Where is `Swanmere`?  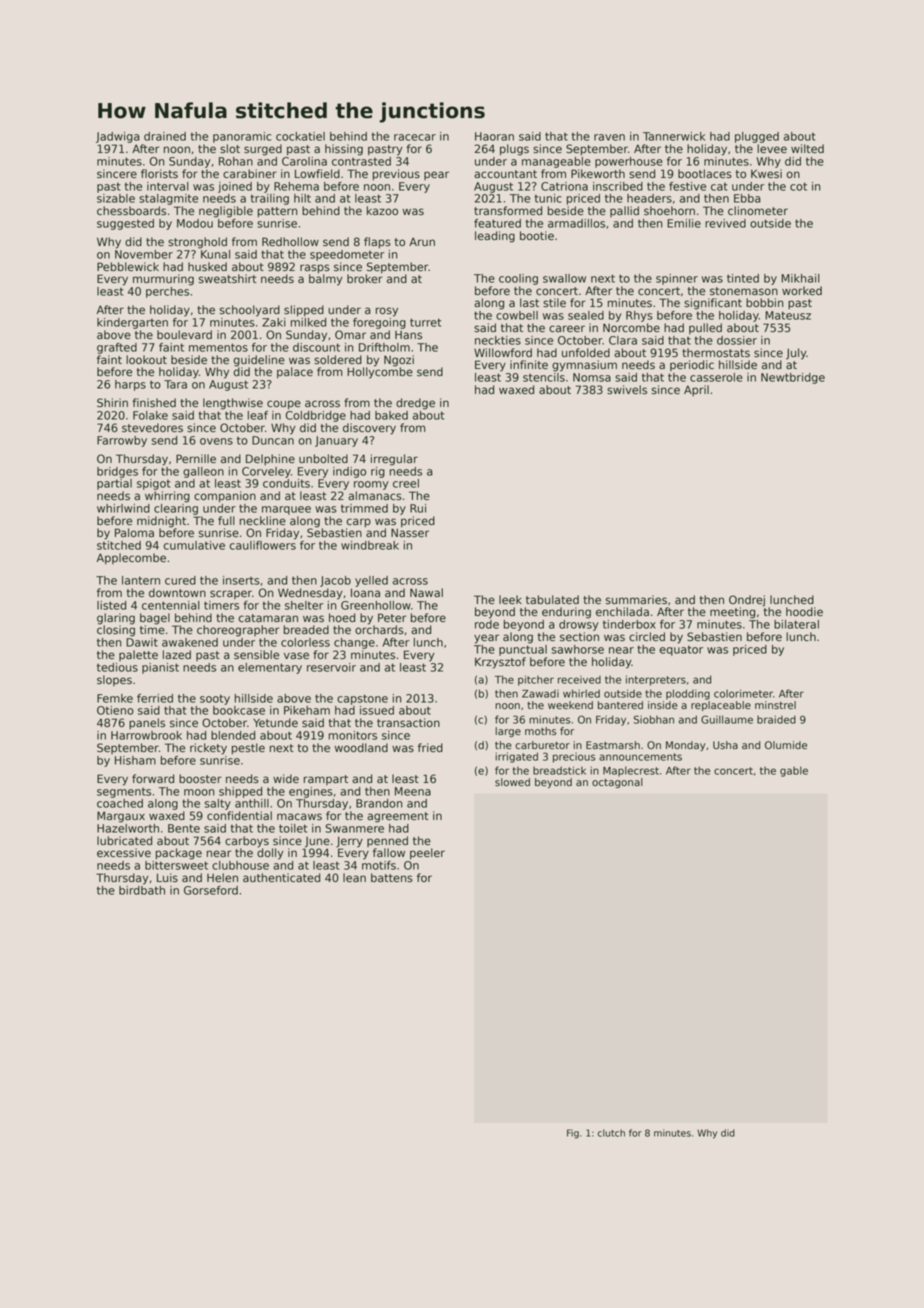
Swanmere is located at coordinates (354, 828).
